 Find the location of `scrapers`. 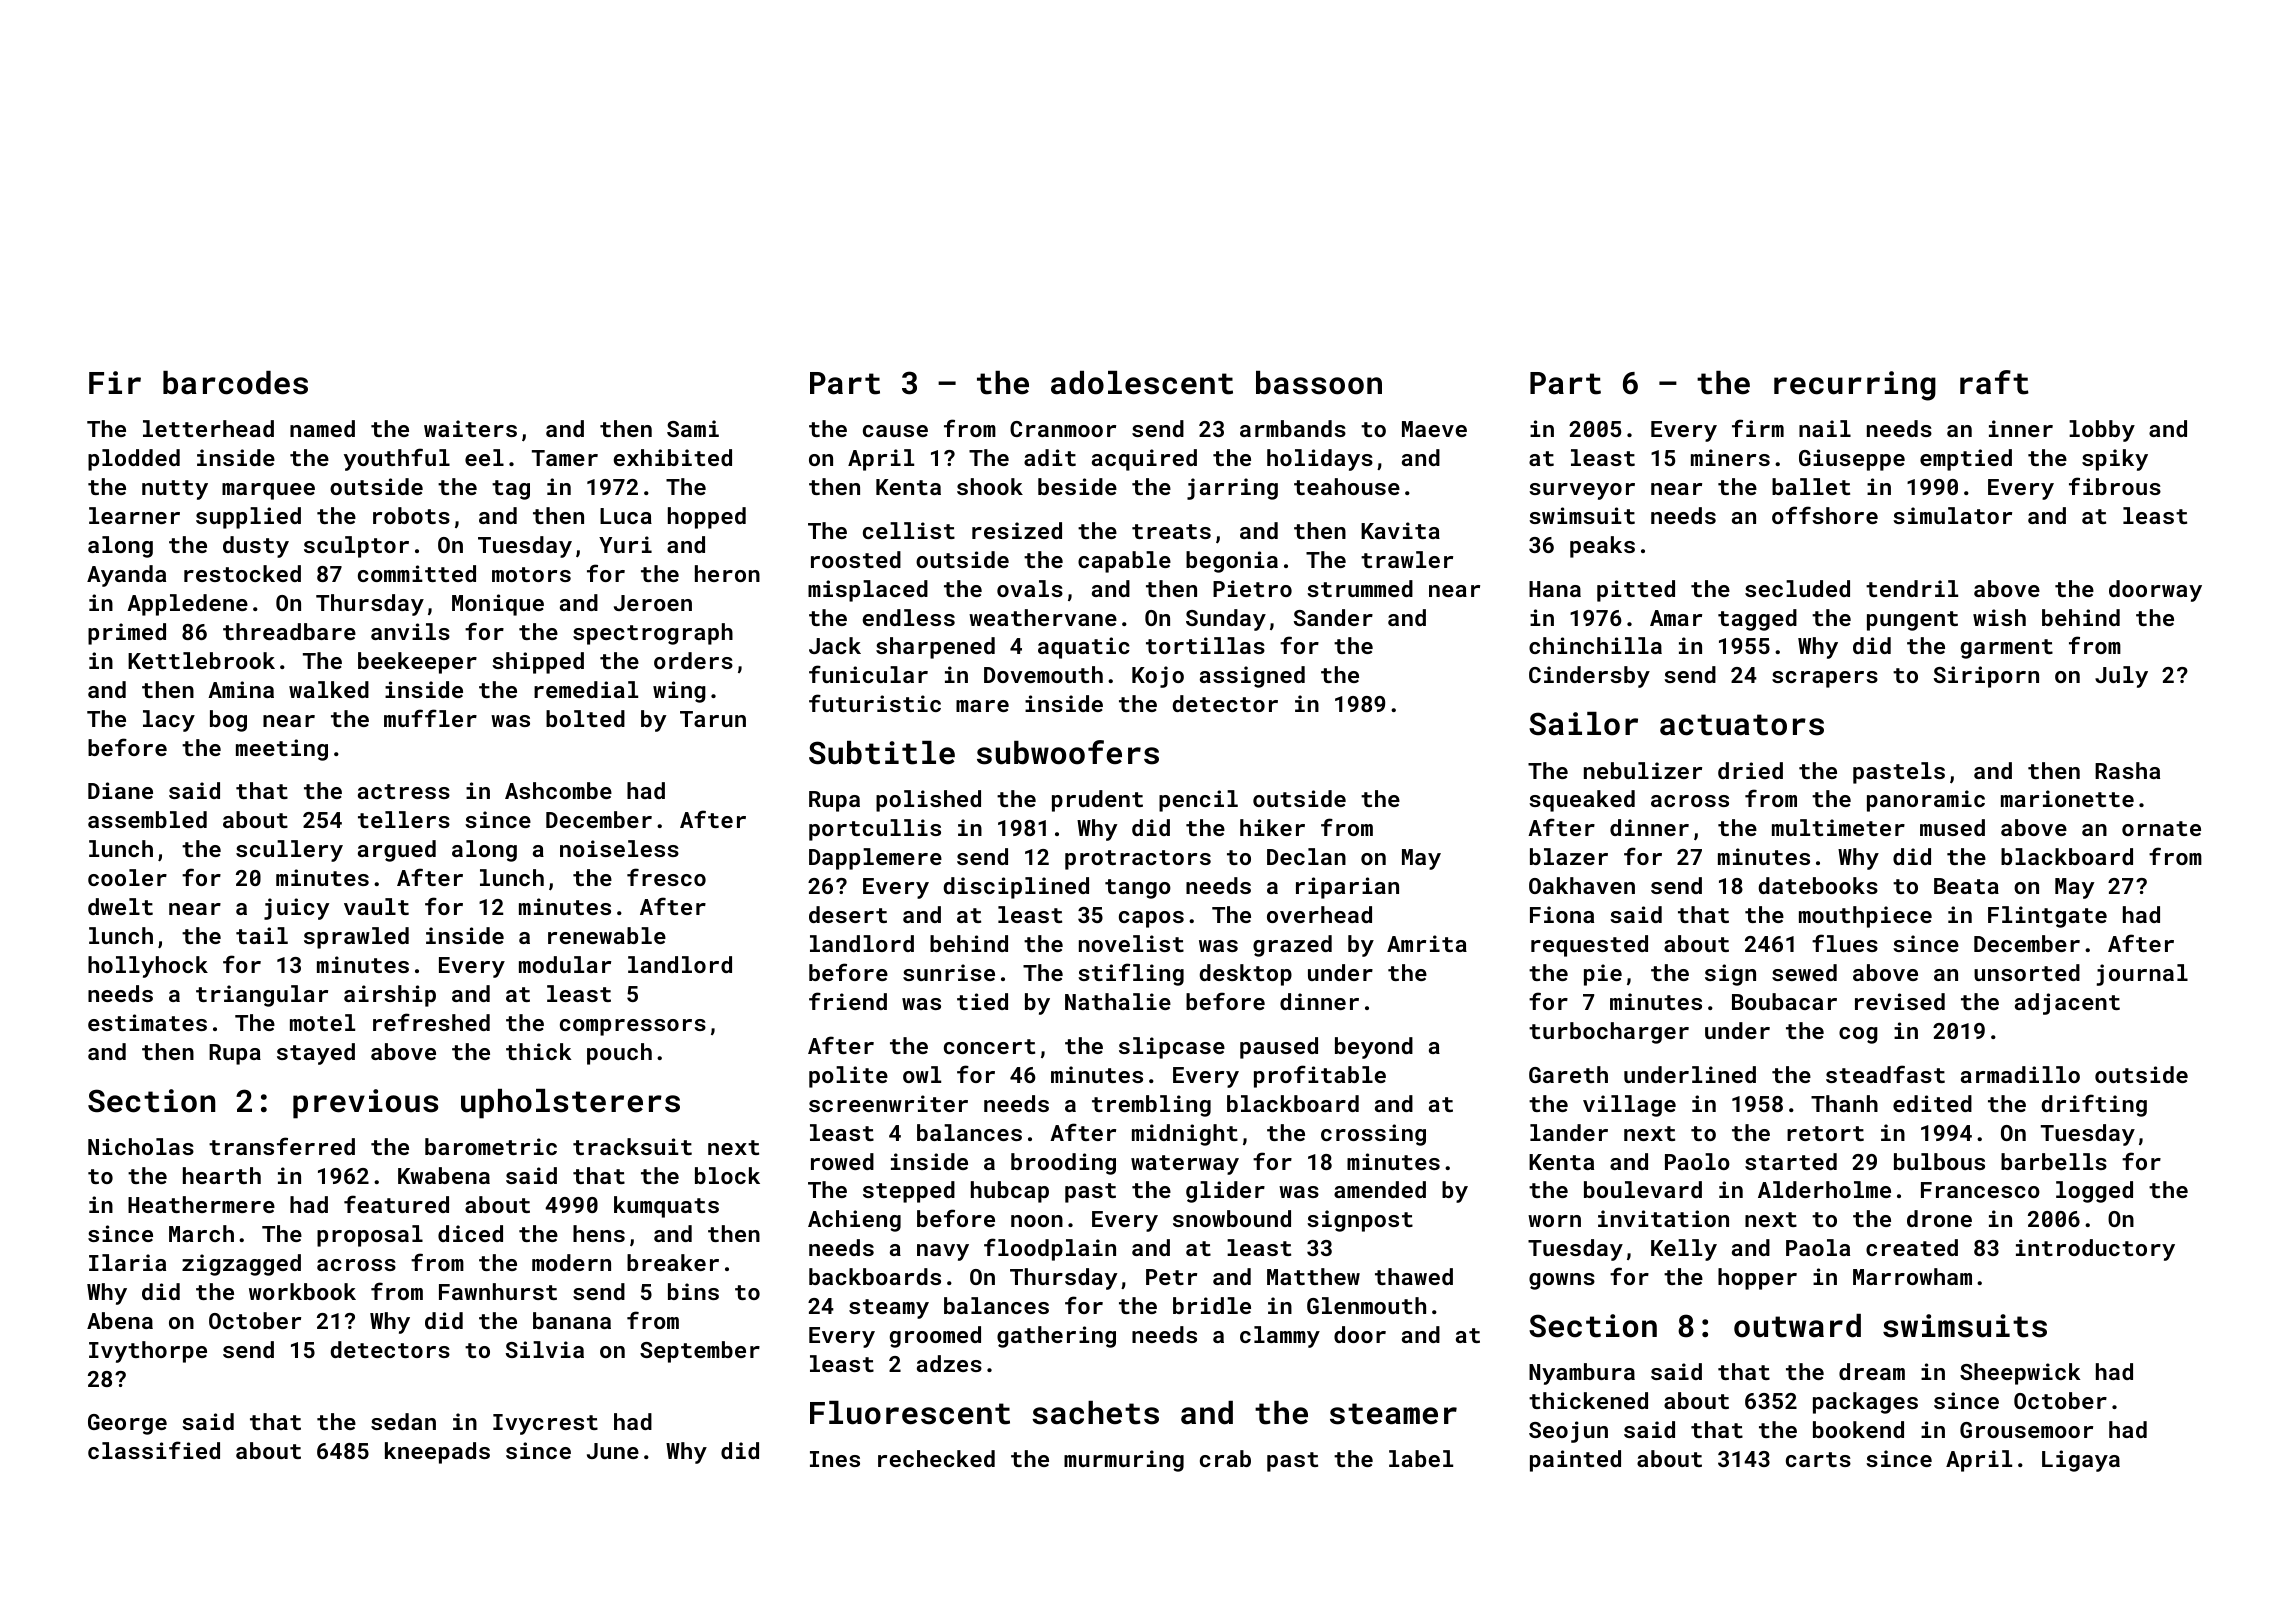

scrapers is located at coordinates (1825, 679).
